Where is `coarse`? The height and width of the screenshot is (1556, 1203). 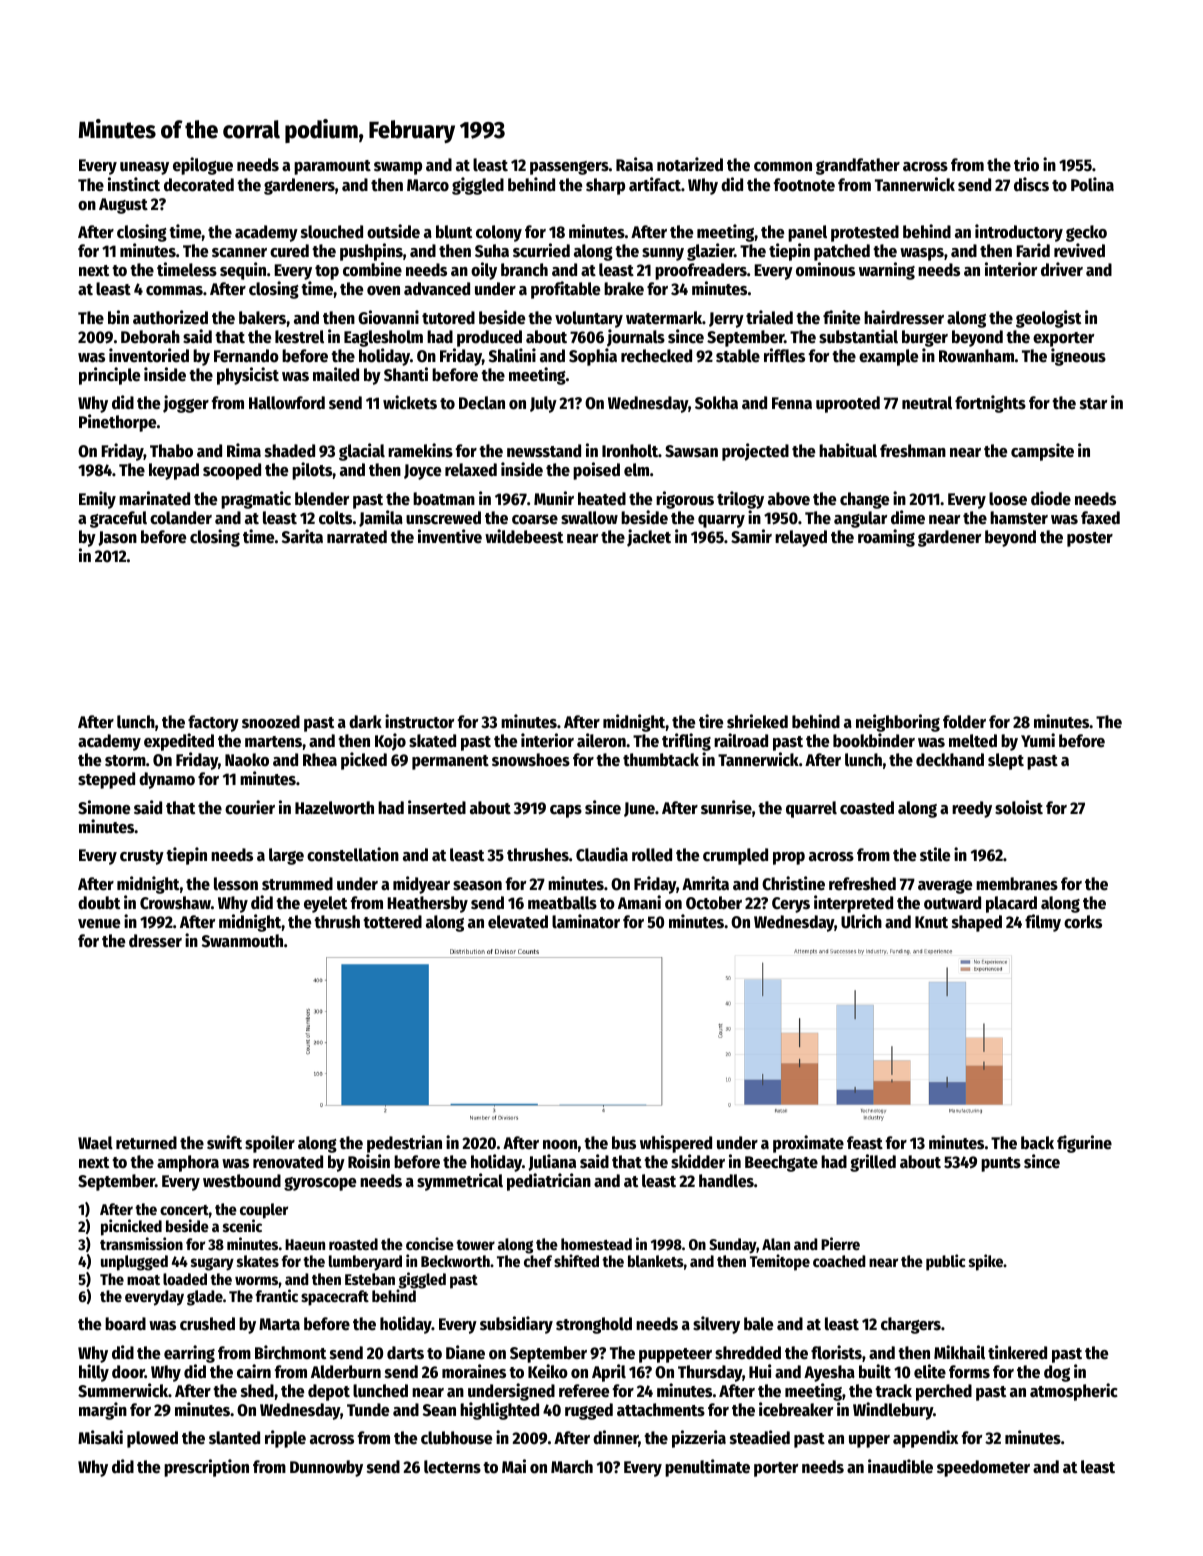
coarse is located at coordinates (535, 520).
